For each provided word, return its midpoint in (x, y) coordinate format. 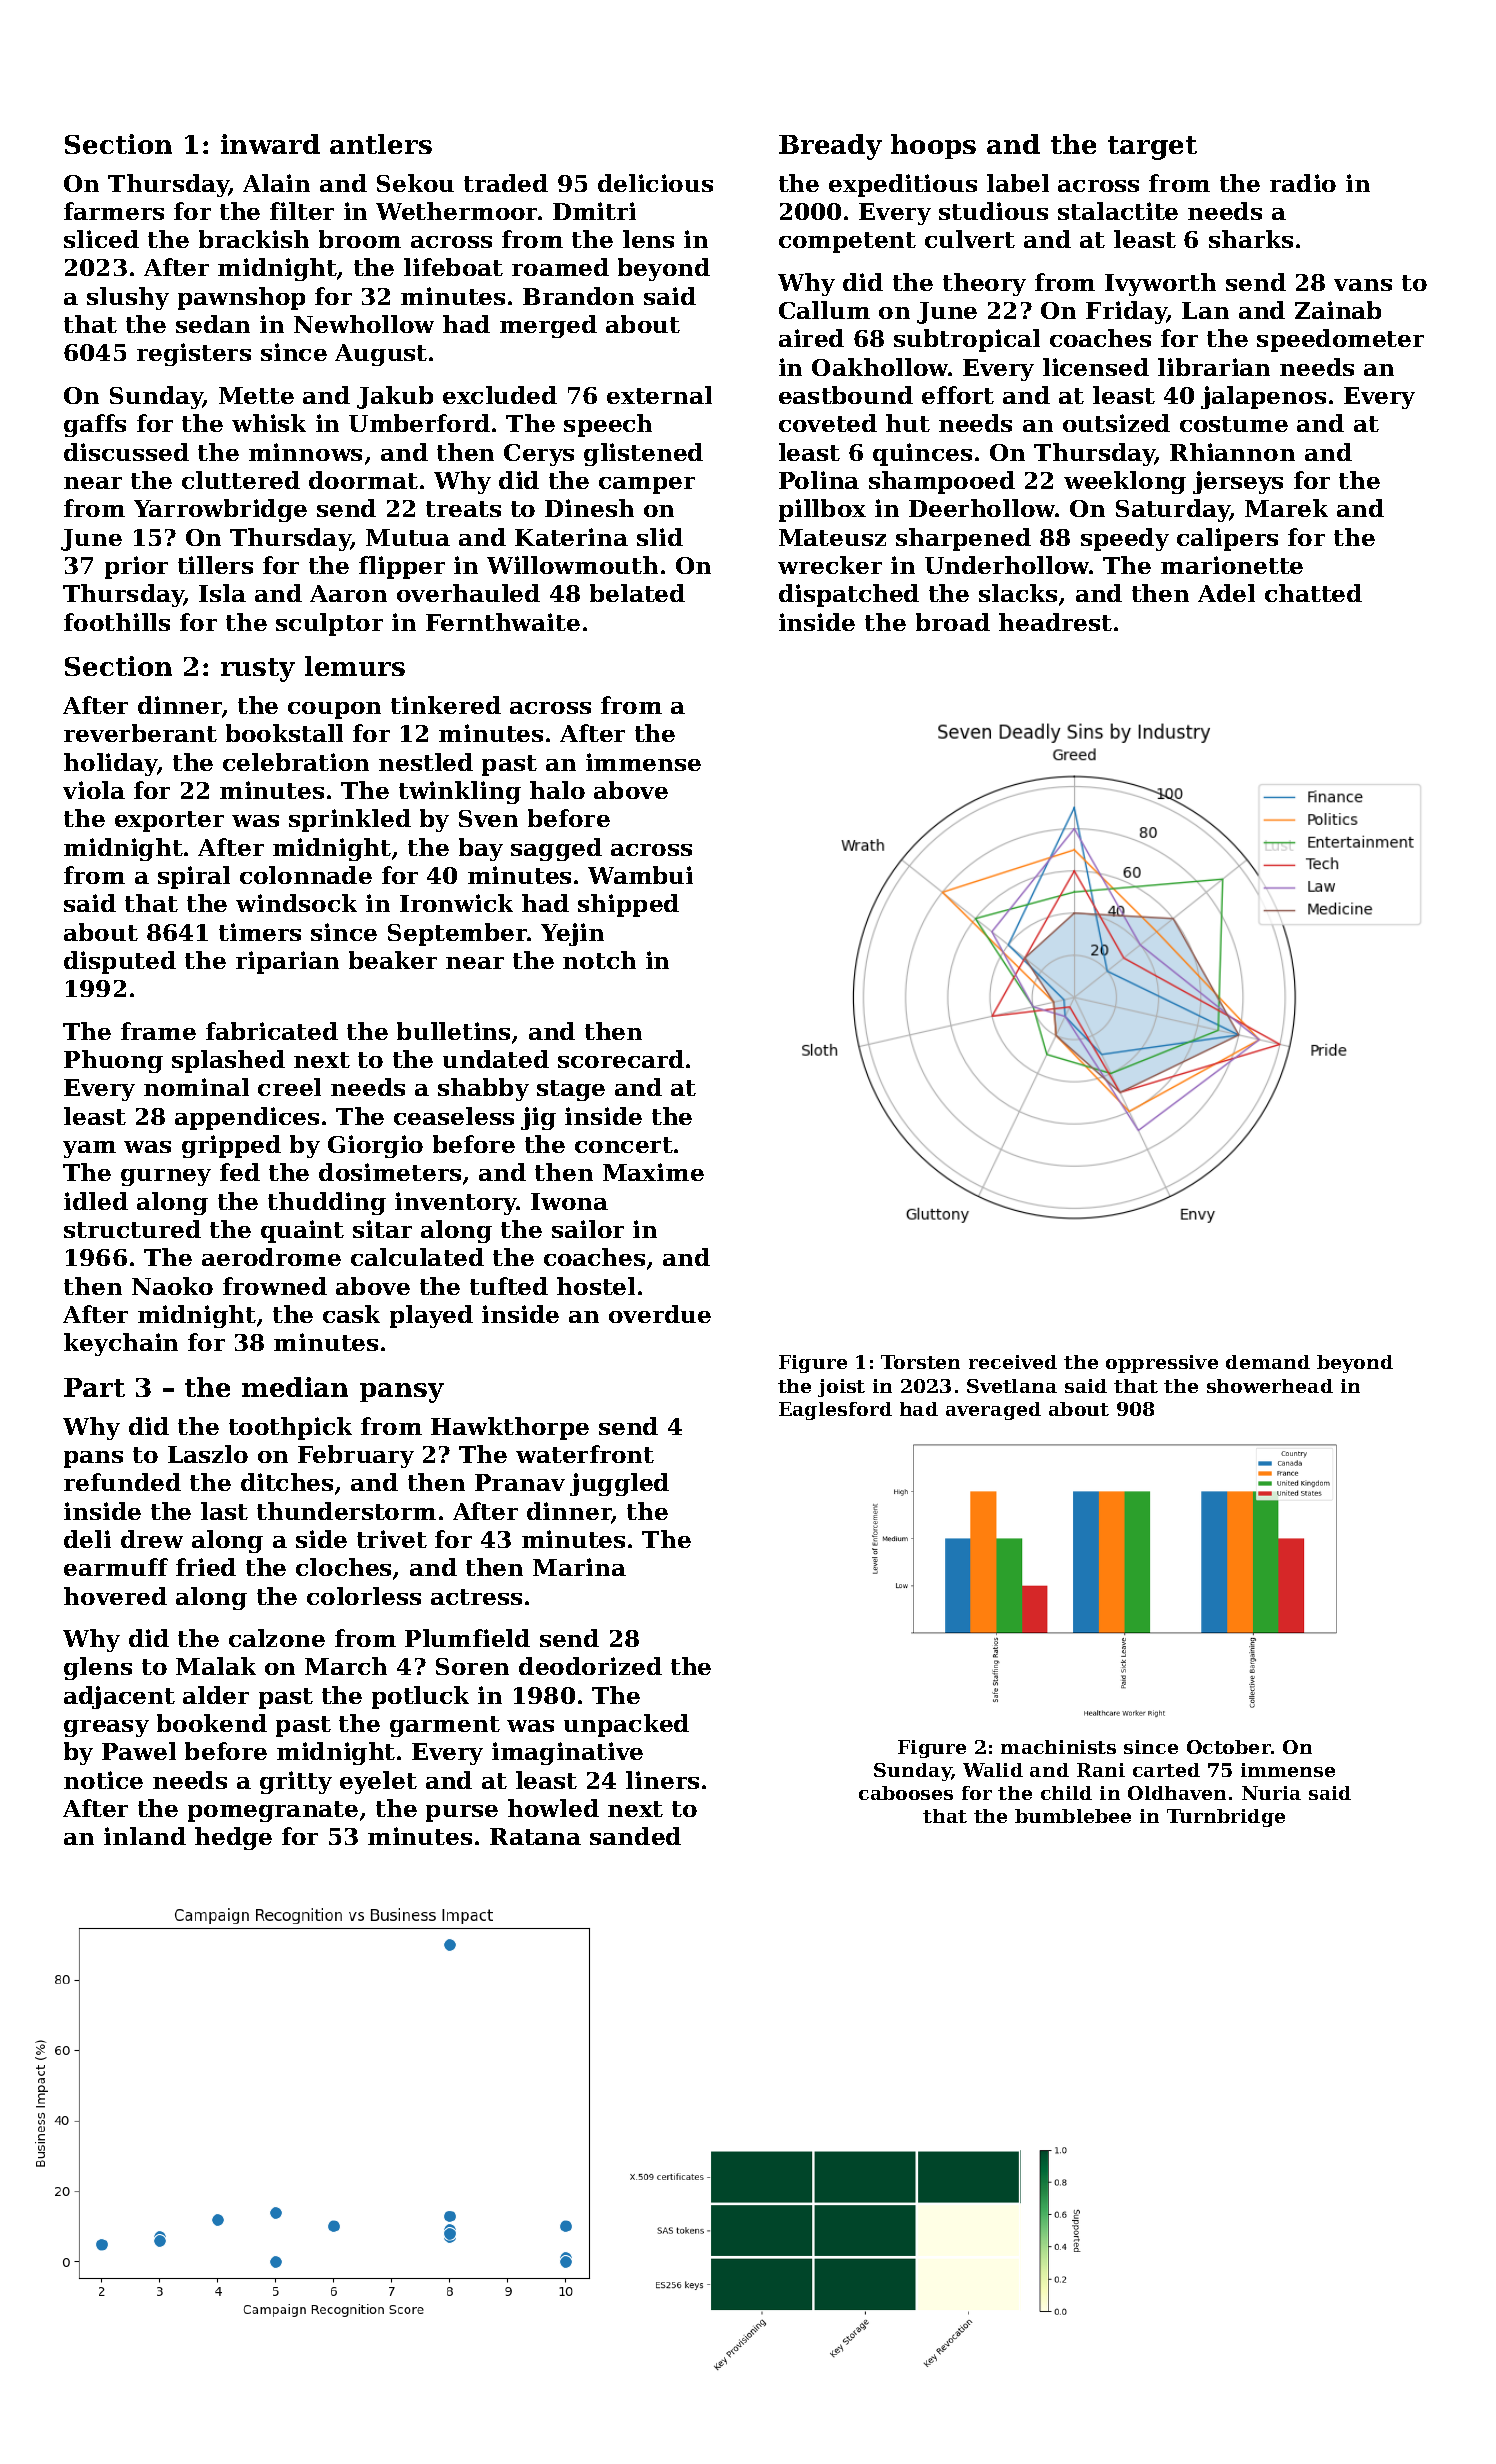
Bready (830, 147)
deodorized (590, 1666)
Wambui (640, 875)
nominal (196, 1087)
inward (270, 144)
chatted (1313, 593)
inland (145, 1836)
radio (1303, 183)
